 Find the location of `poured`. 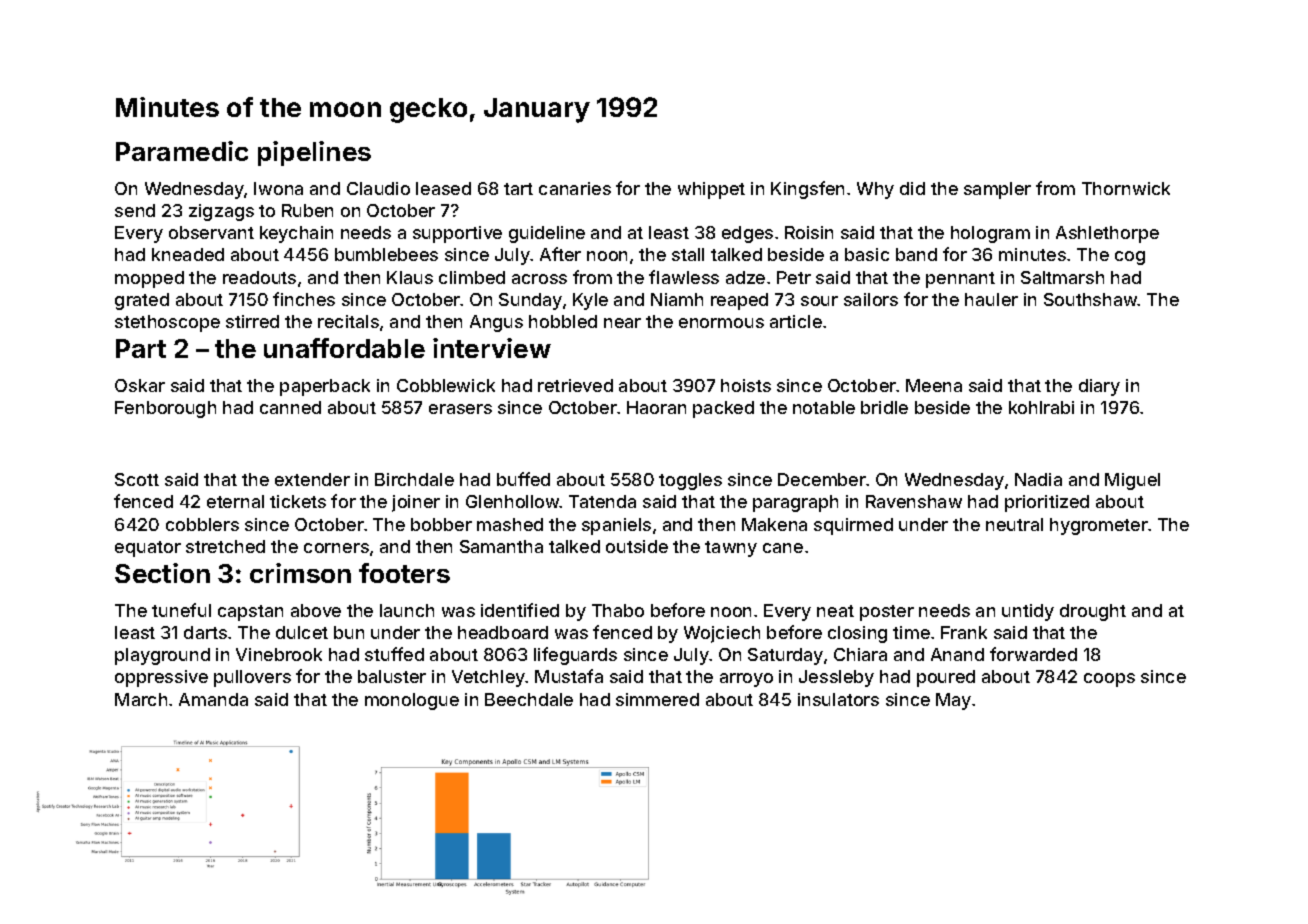

poured is located at coordinates (946, 678).
